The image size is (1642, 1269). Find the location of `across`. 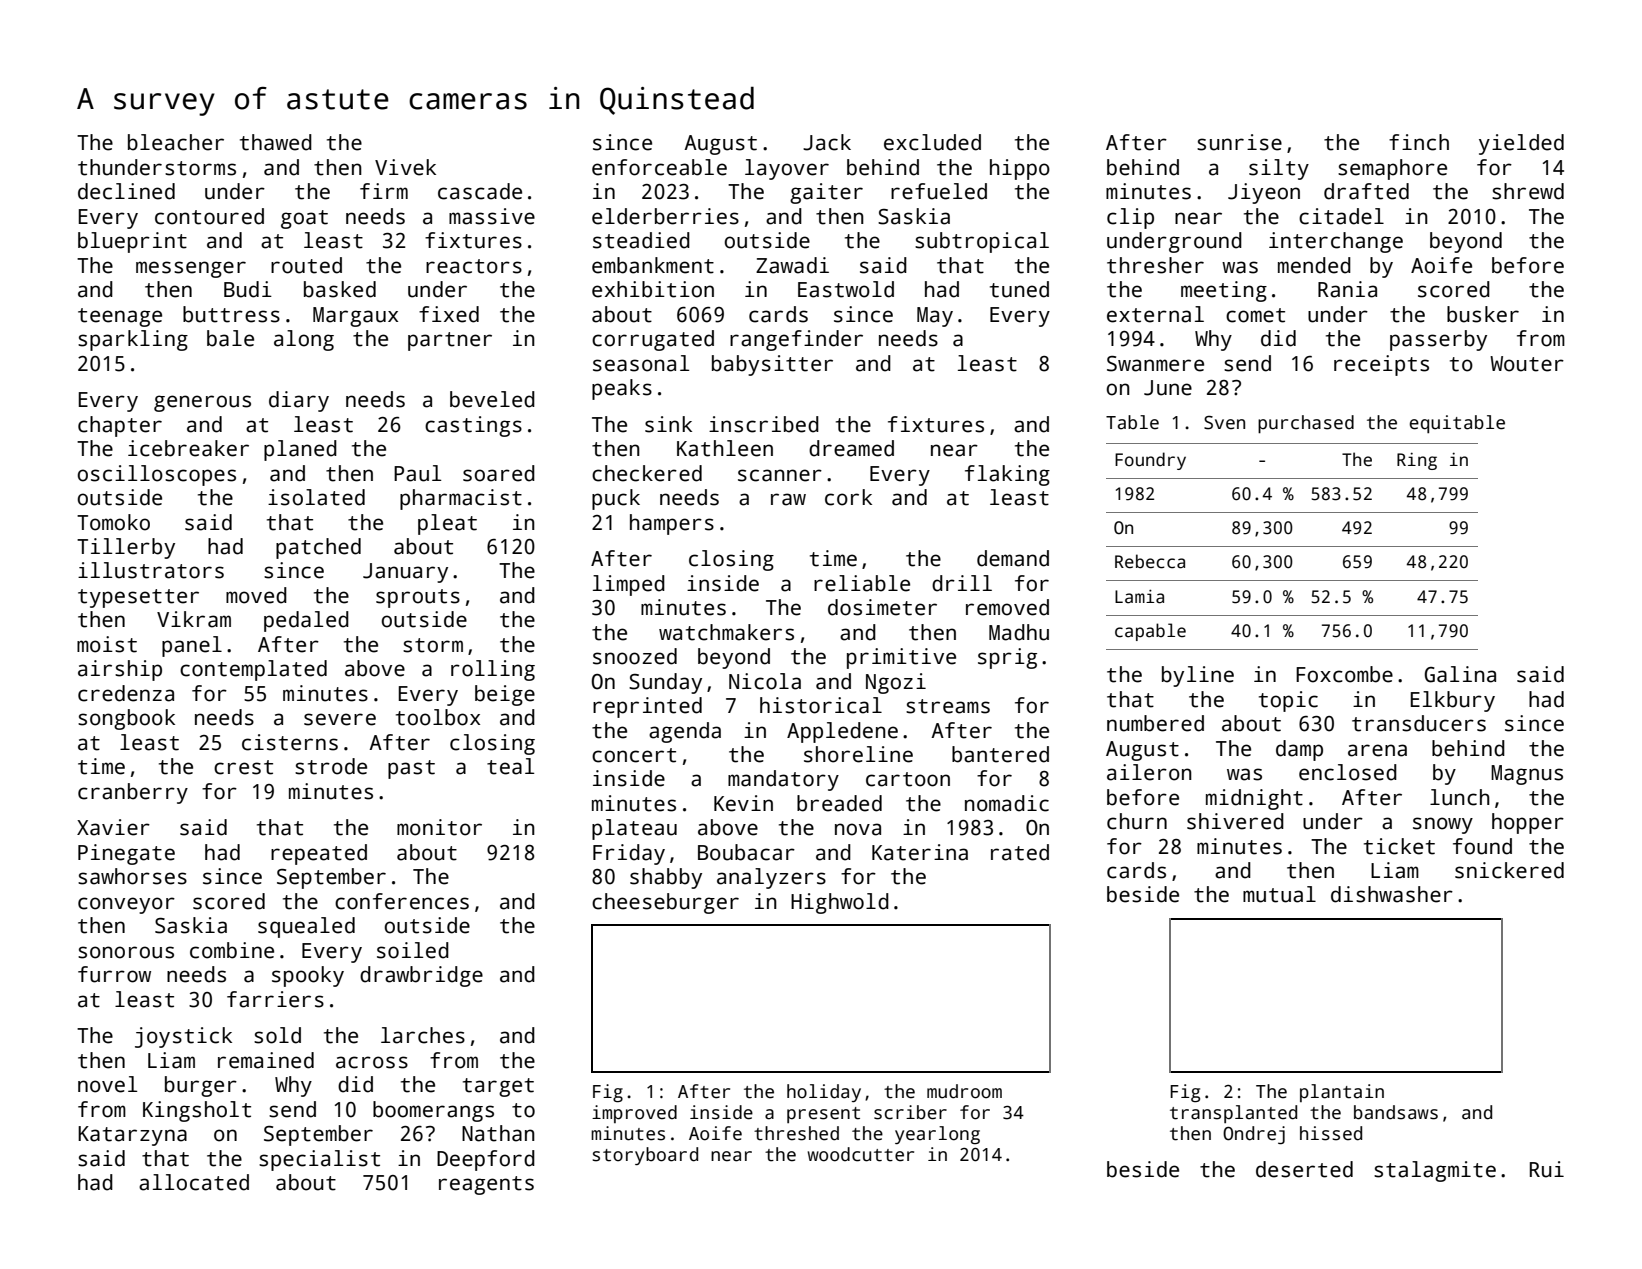

across is located at coordinates (372, 1062).
